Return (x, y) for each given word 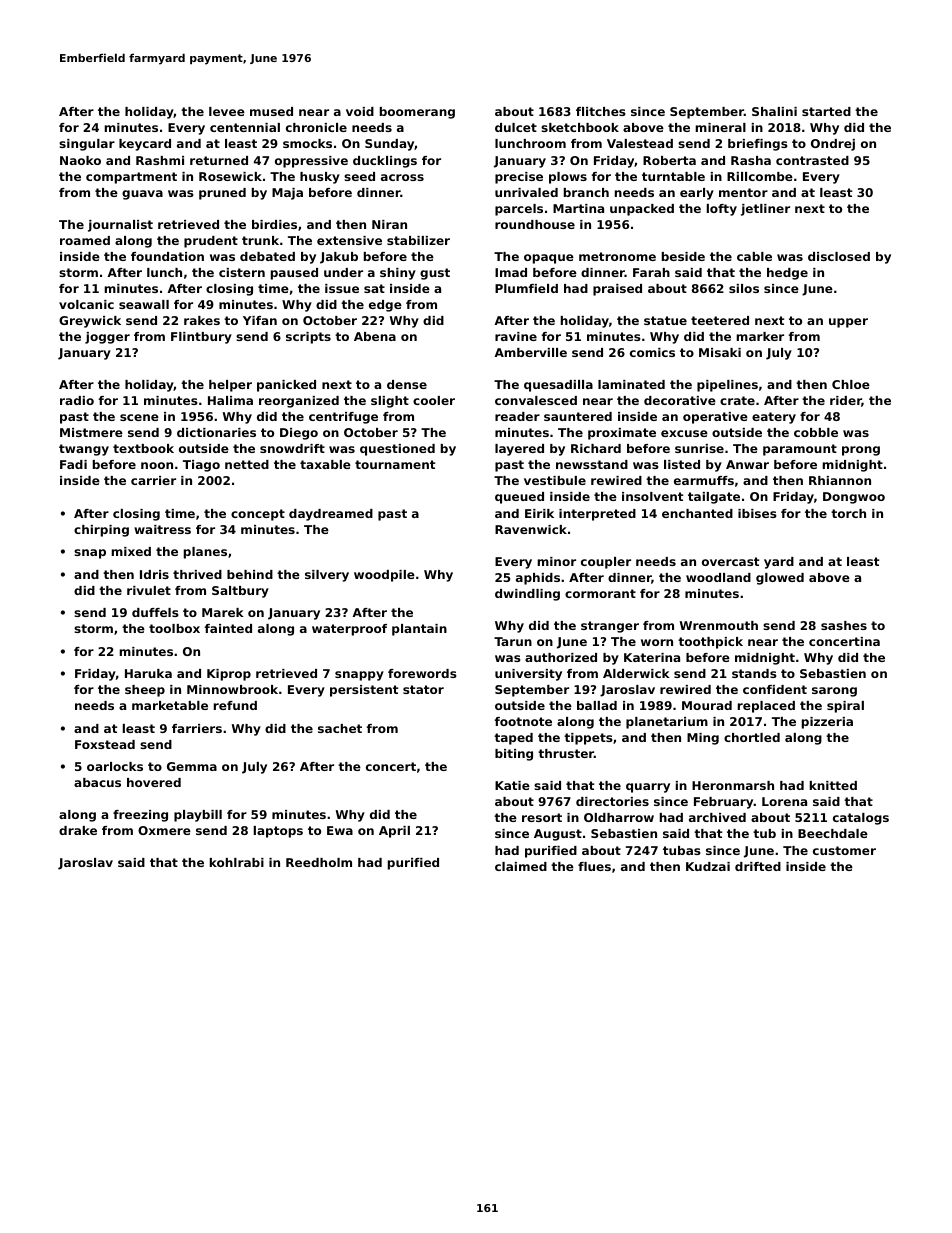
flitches (601, 111)
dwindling (527, 595)
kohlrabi (237, 862)
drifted (758, 866)
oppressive (311, 162)
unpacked (642, 210)
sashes (844, 625)
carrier (153, 480)
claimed (521, 866)
